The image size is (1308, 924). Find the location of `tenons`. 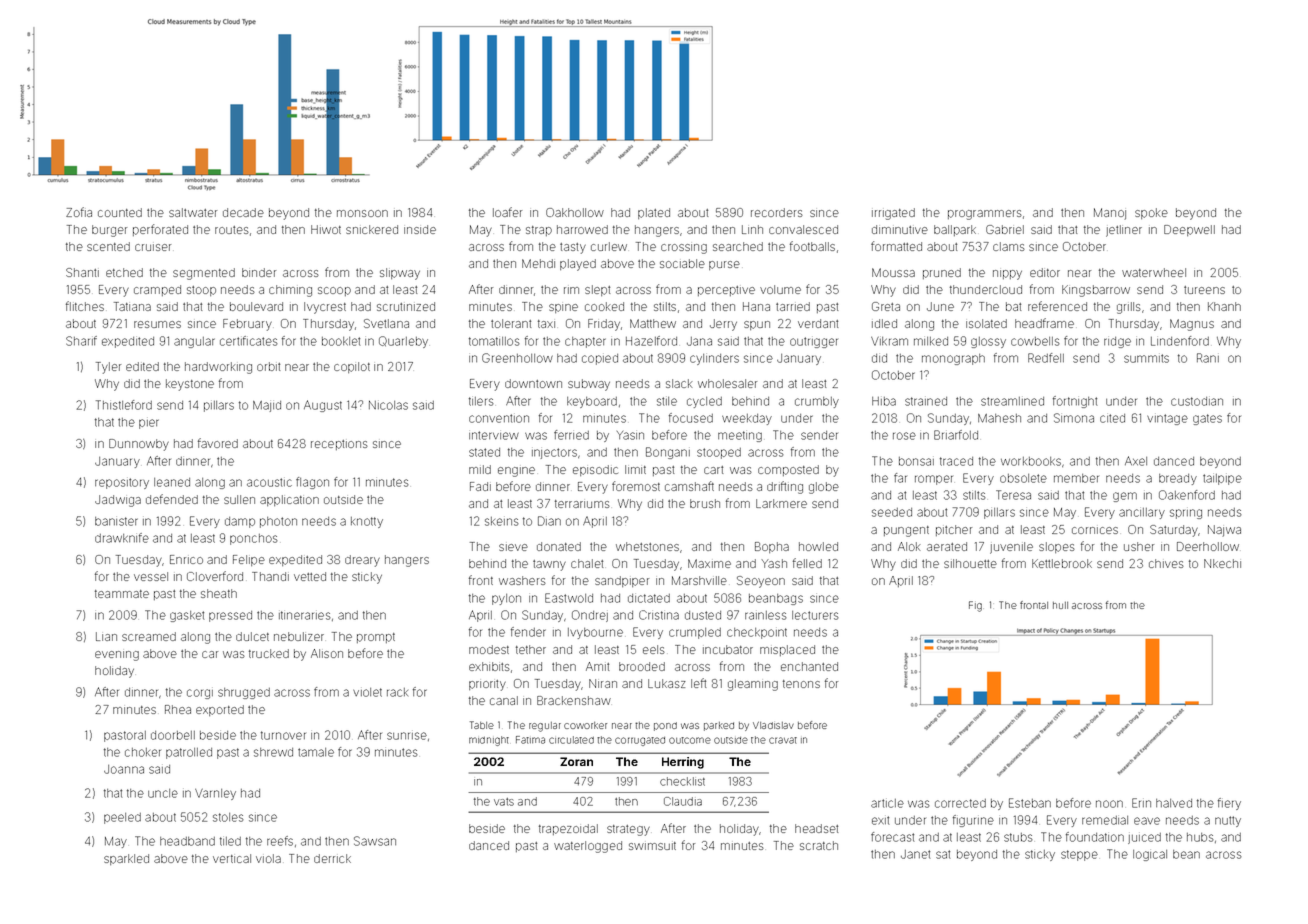

tenons is located at coordinates (801, 684).
